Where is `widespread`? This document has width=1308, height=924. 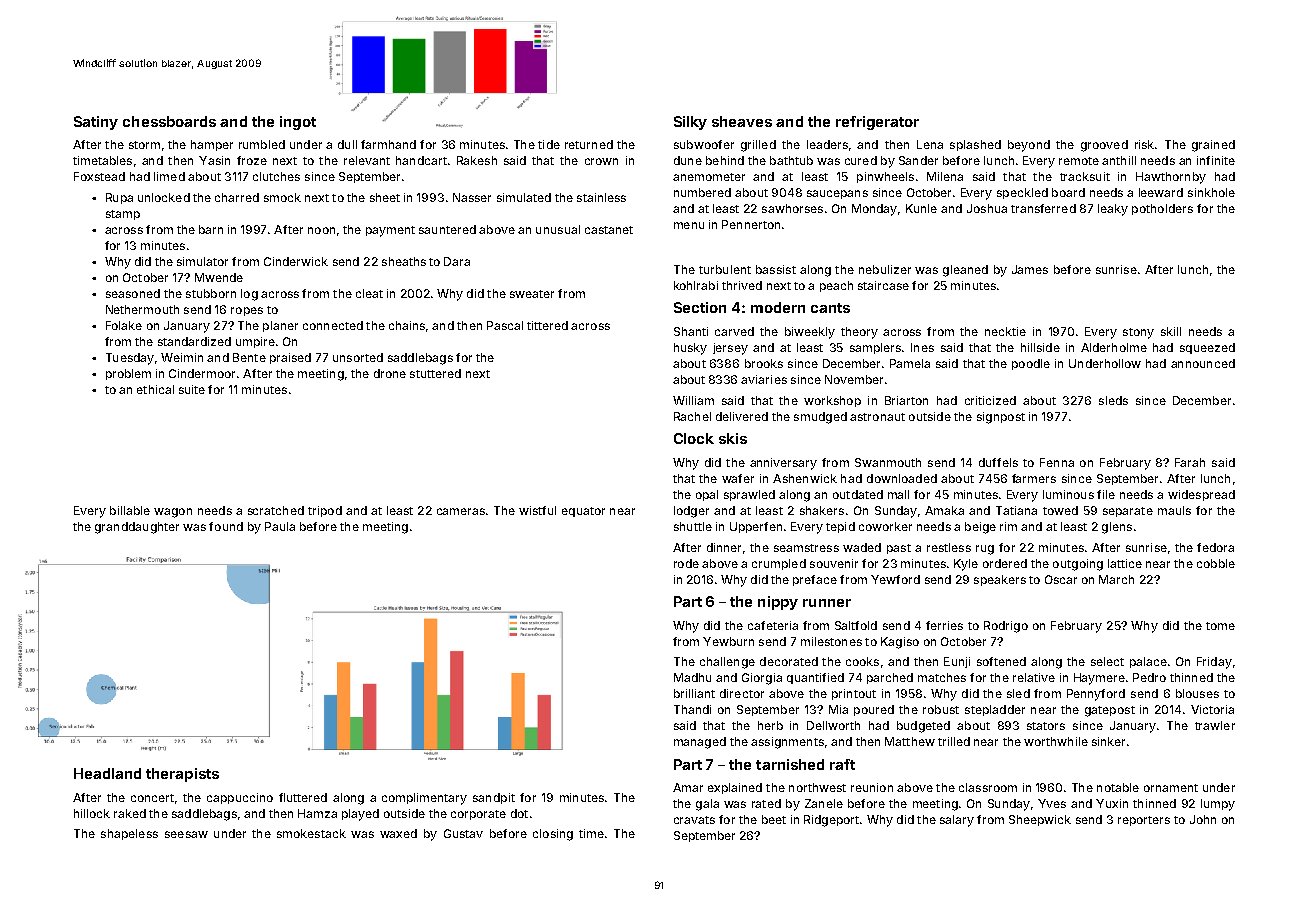 widespread is located at coordinates (1201, 495).
